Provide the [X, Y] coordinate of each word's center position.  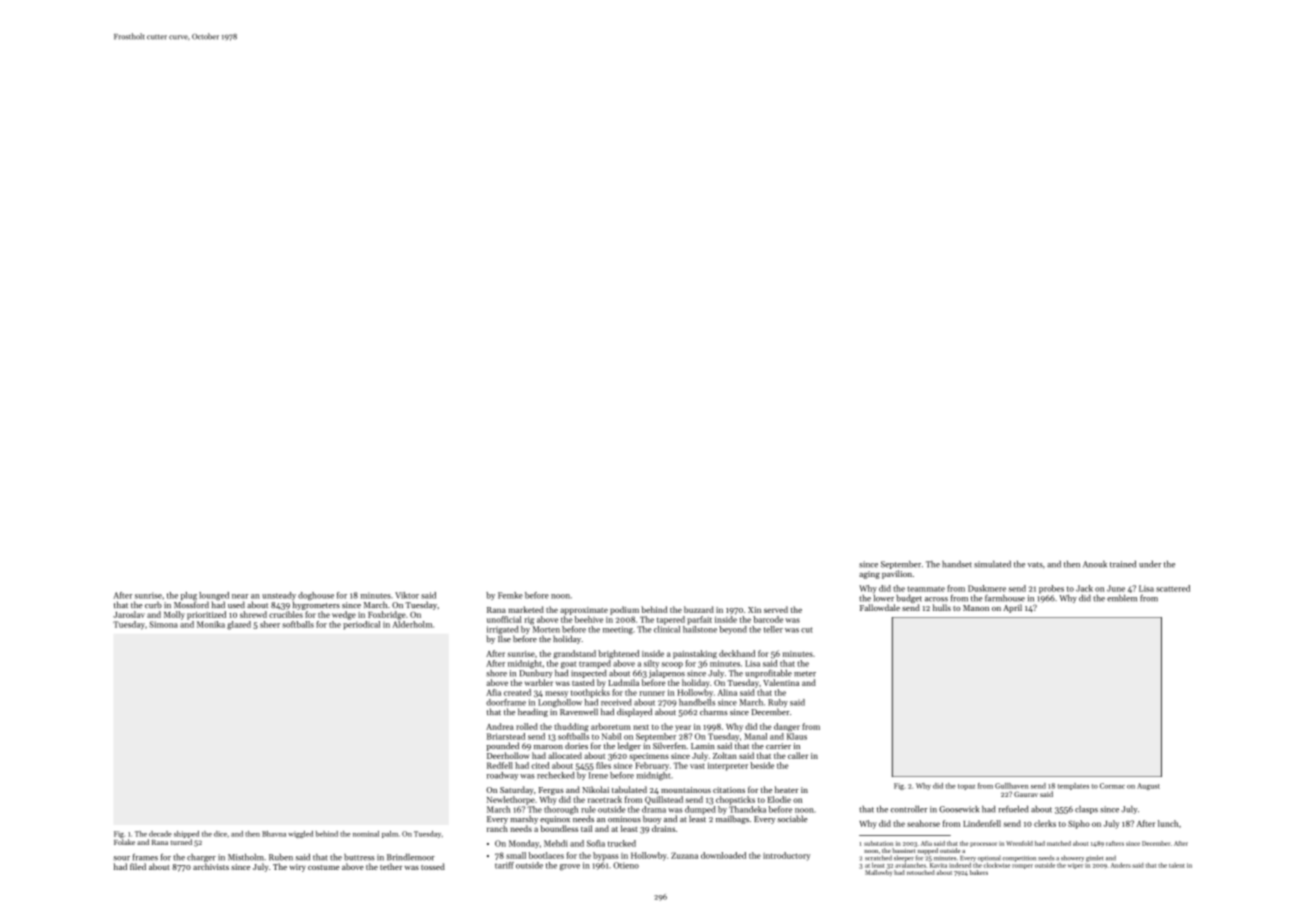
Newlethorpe [511, 800]
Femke [510, 595]
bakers [979, 872]
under [1150, 564]
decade [160, 834]
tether [391, 866]
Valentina [781, 682]
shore [496, 673]
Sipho [1079, 824]
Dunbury [536, 674]
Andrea [500, 726]
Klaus [797, 736]
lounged [214, 596]
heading [533, 712]
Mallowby [878, 873]
